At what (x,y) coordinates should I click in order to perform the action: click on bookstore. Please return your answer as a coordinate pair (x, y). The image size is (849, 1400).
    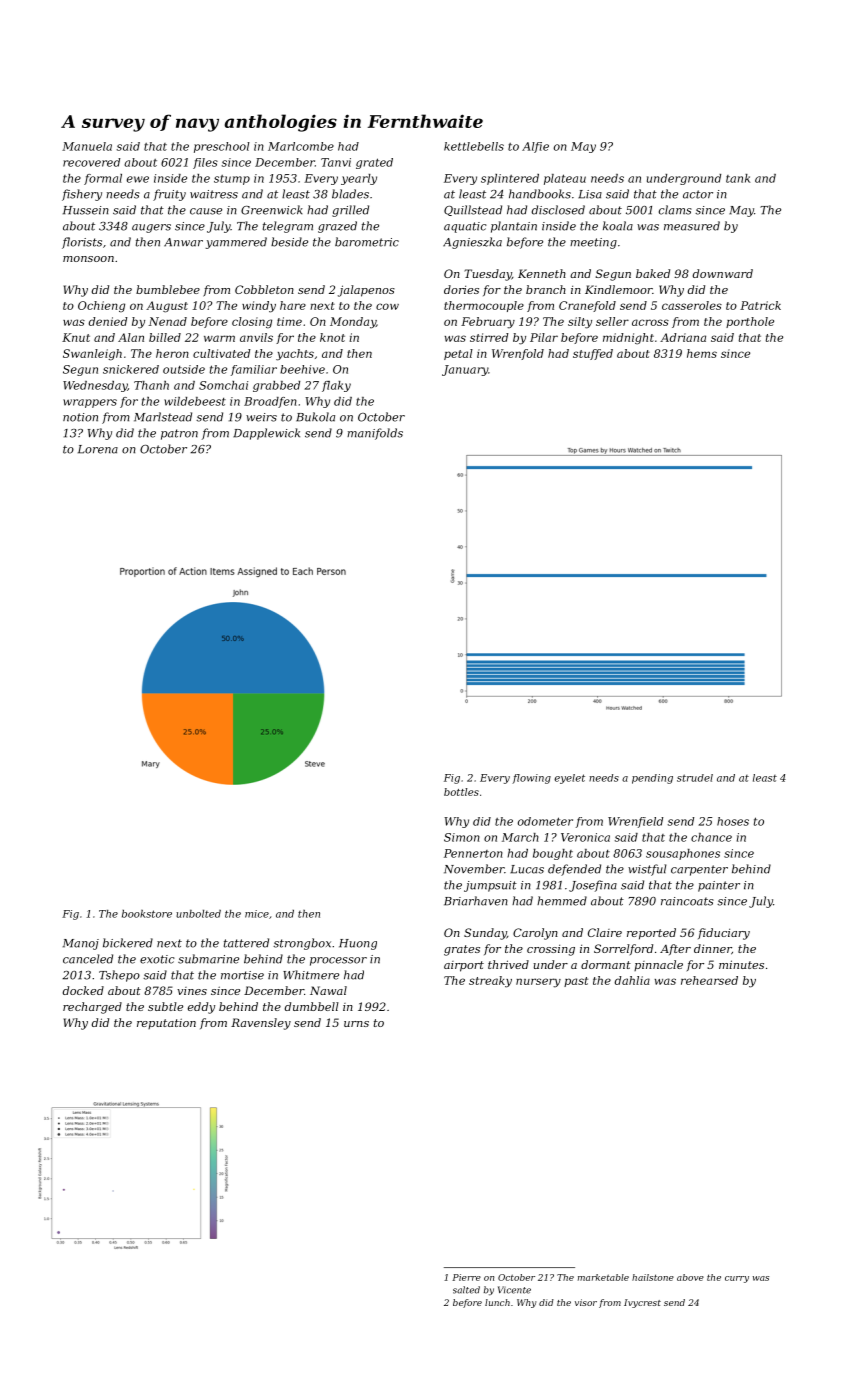
    Looking at the image, I should click on (147, 914).
